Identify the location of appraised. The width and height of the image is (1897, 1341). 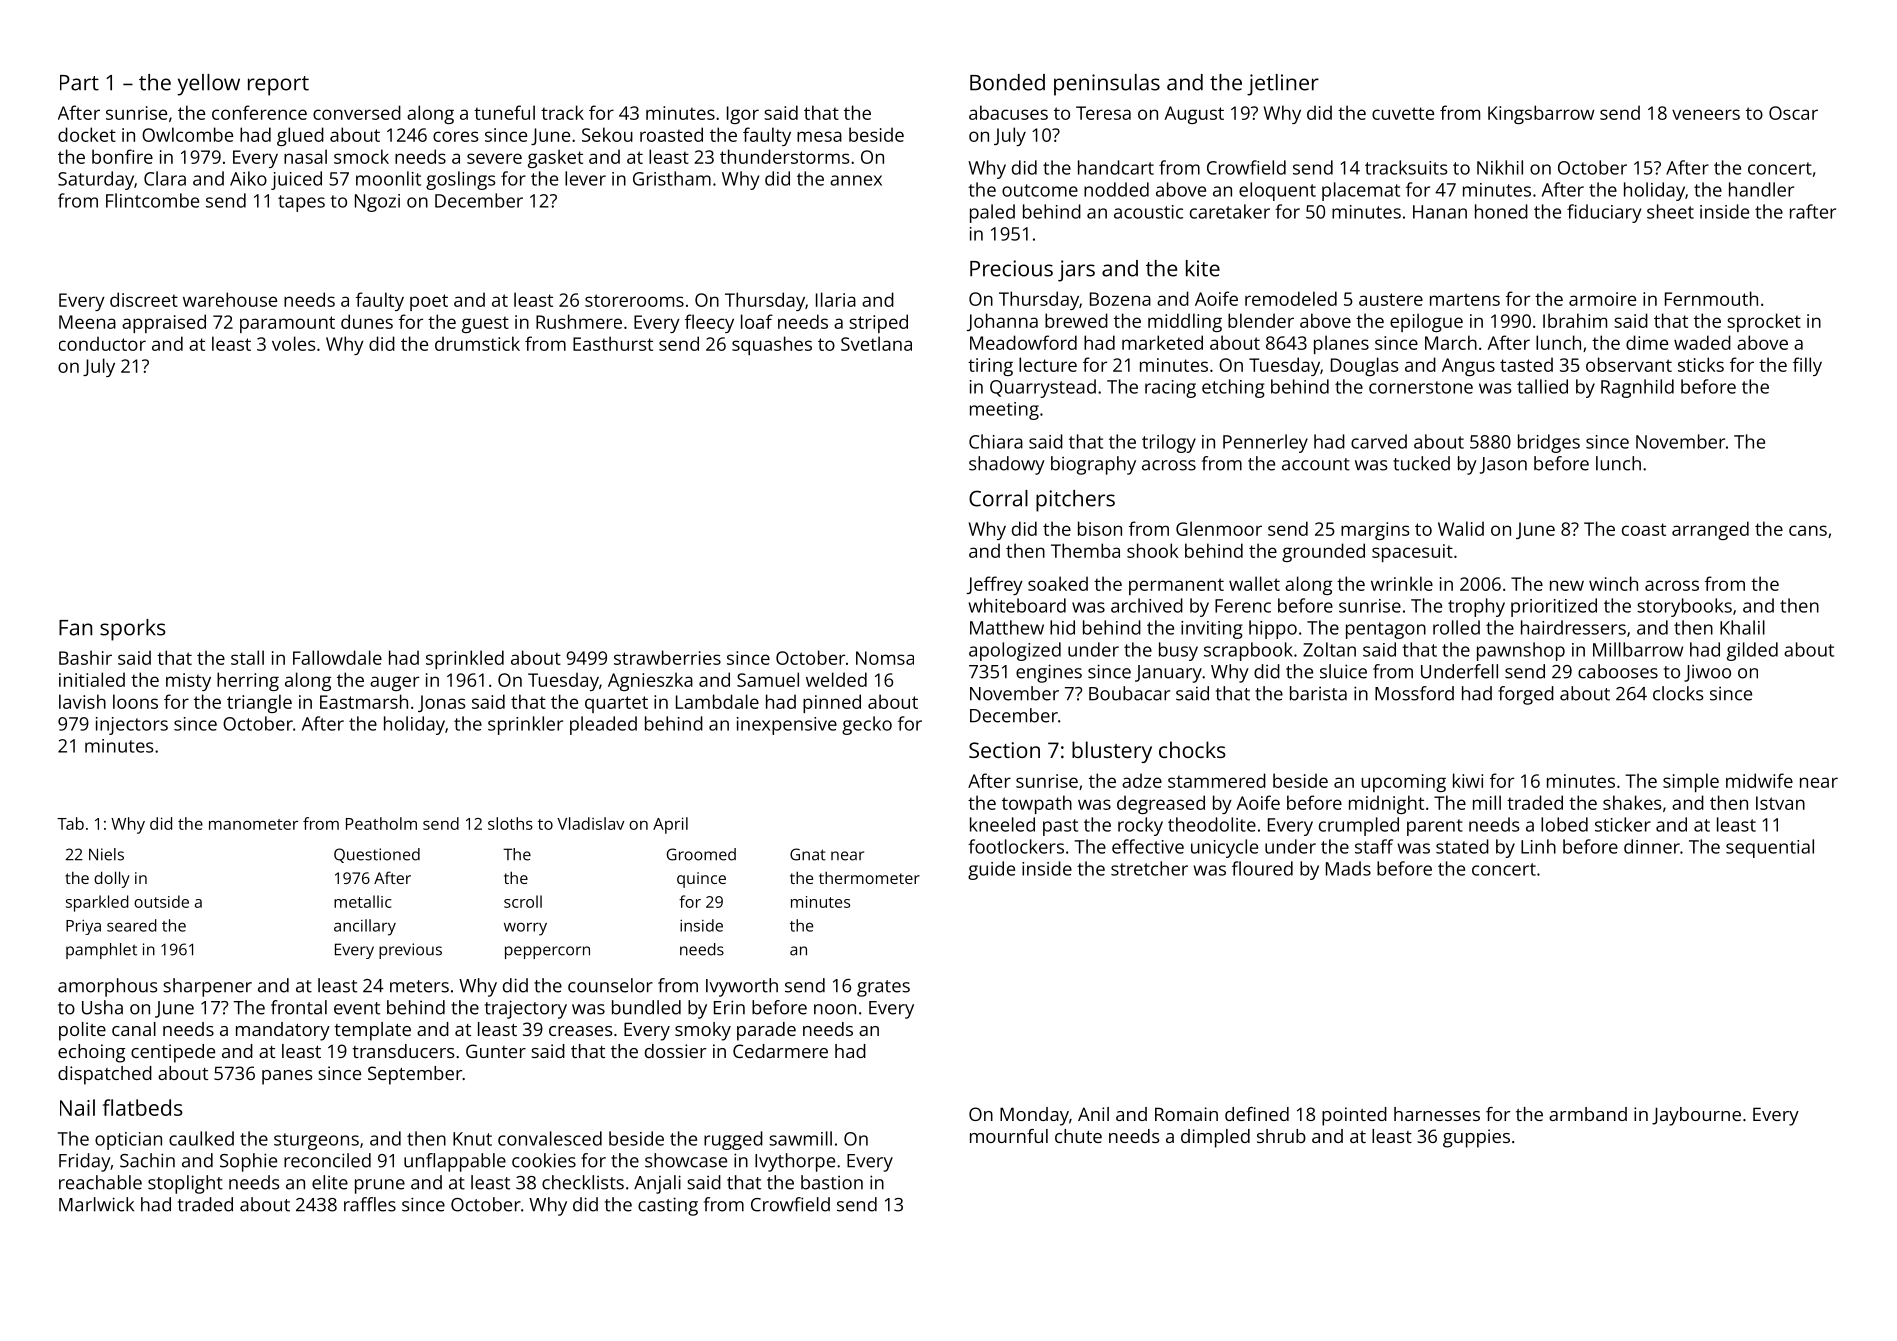
(164, 323).
